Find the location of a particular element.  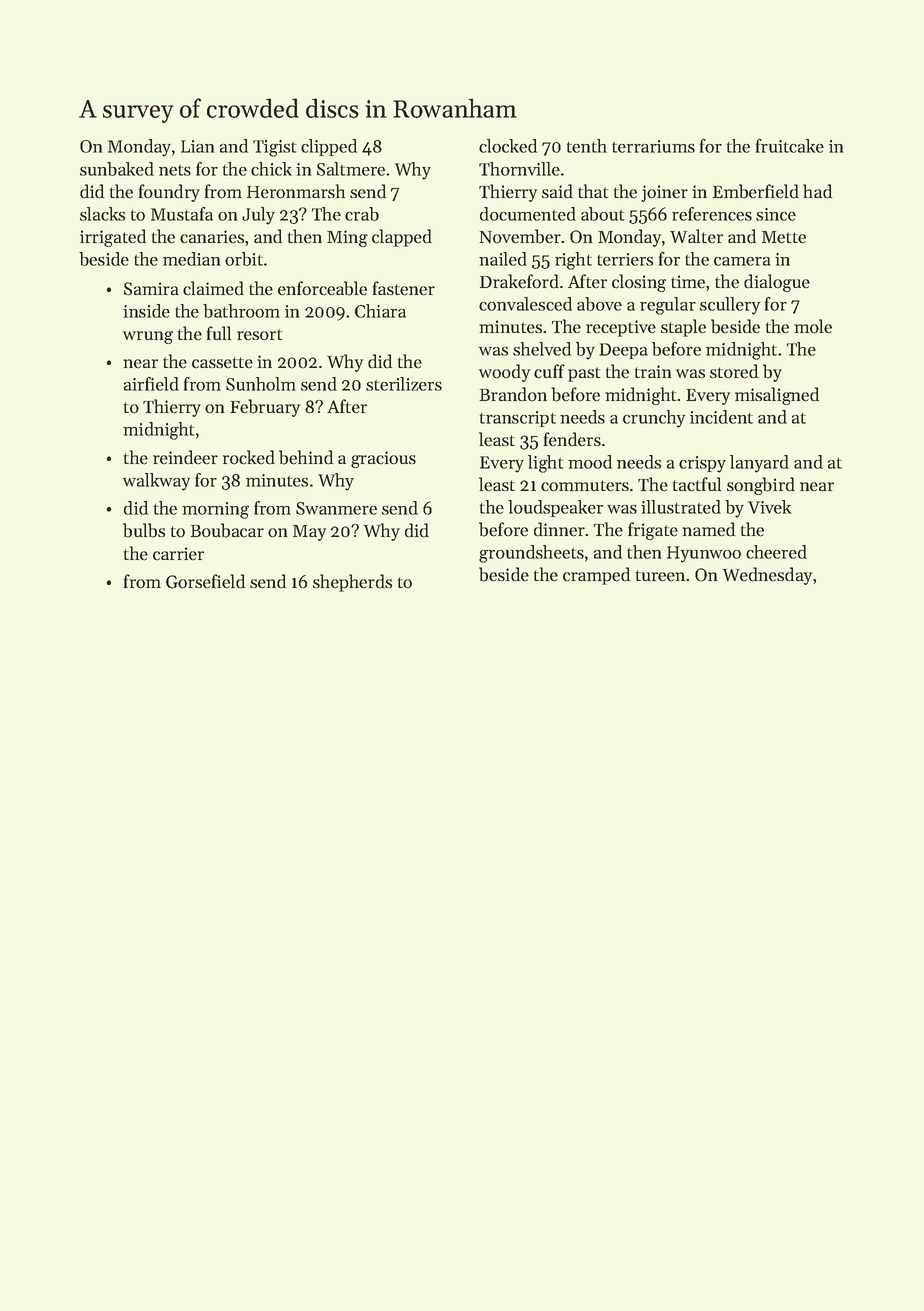

nailed is located at coordinates (503, 259).
